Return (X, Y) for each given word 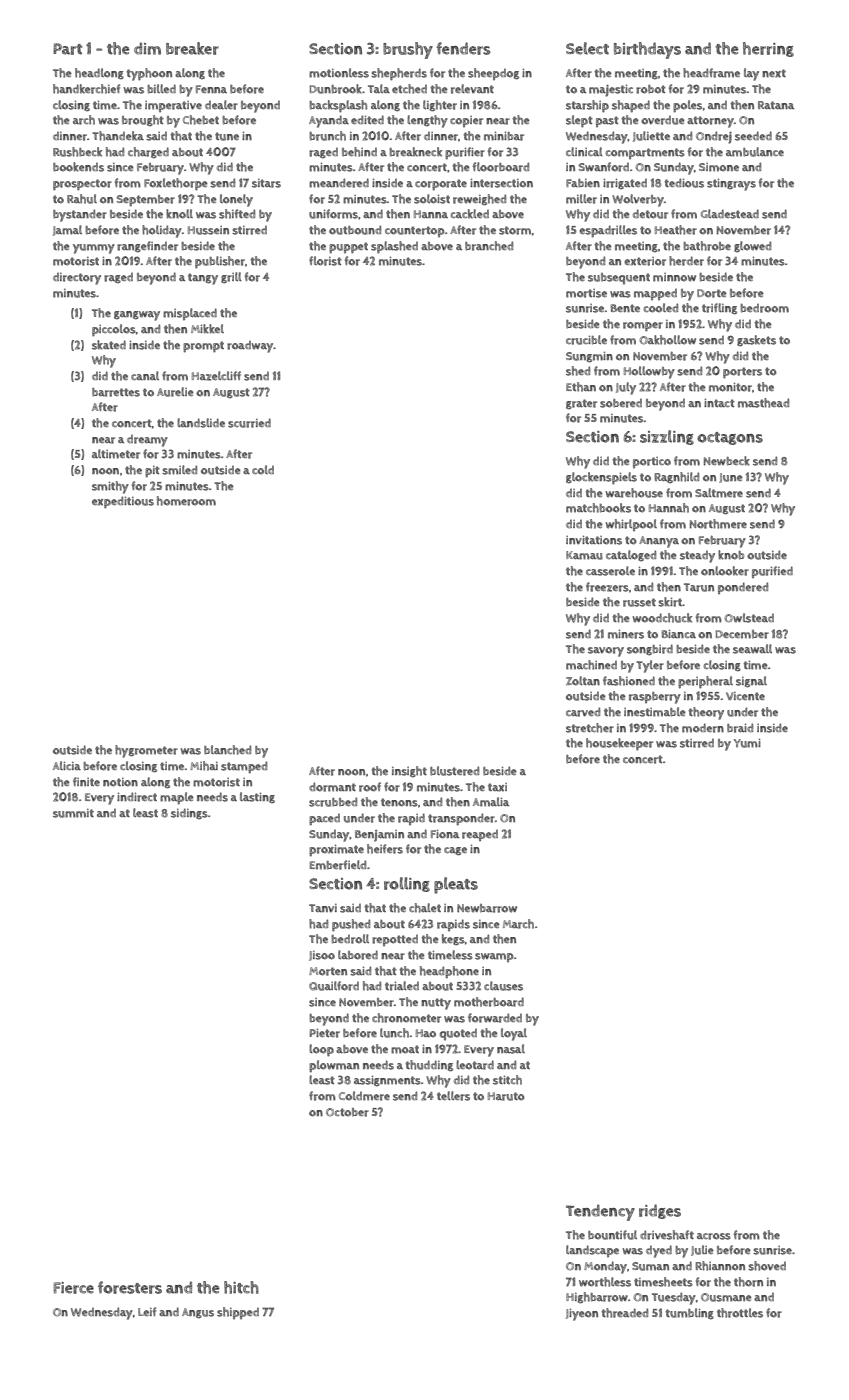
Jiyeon (582, 1314)
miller (581, 199)
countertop (415, 231)
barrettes (116, 392)
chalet (425, 908)
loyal (514, 1034)
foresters (130, 1287)
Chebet (201, 120)
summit (73, 813)
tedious (684, 183)
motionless (339, 73)
